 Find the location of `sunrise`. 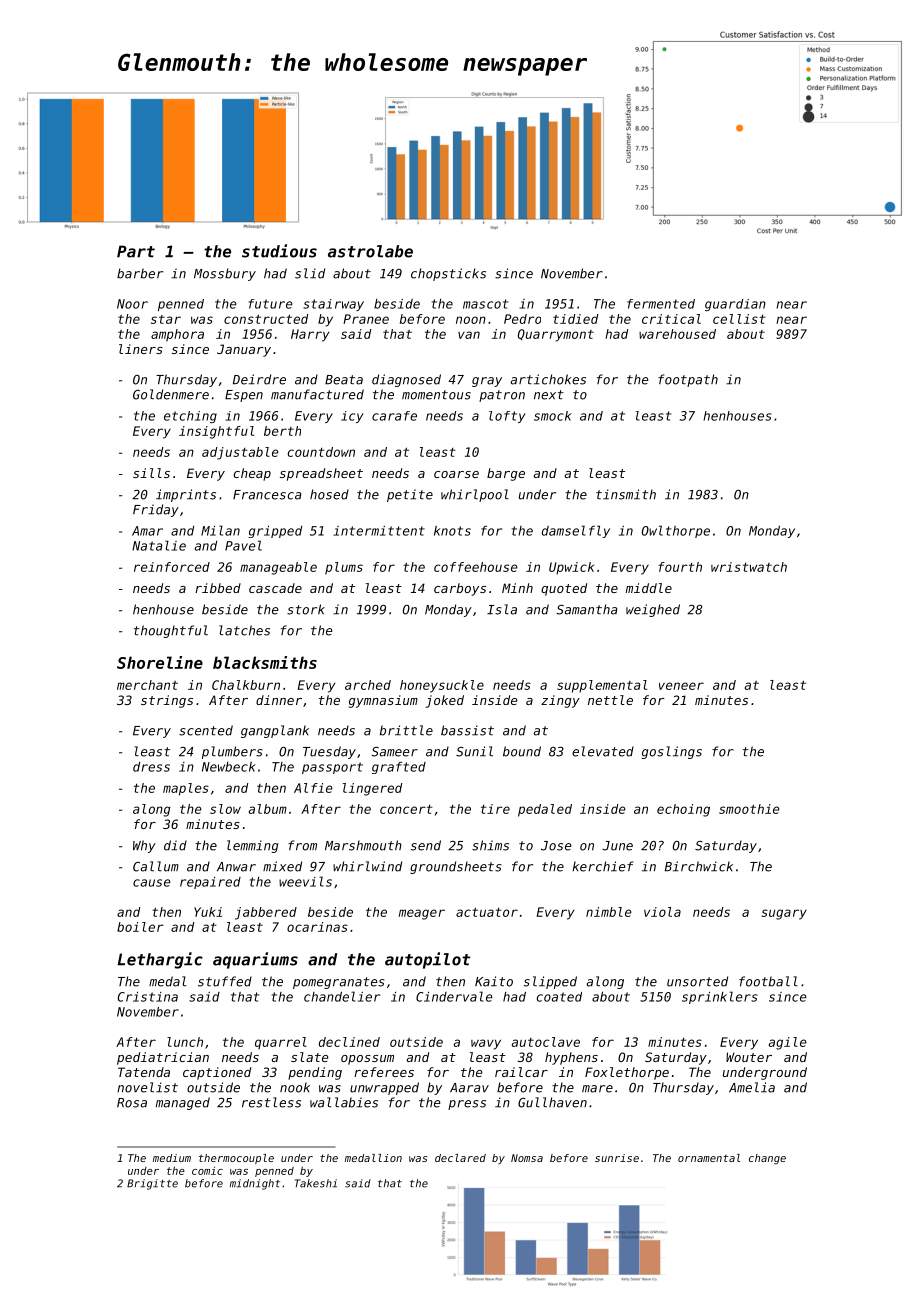

sunrise is located at coordinates (617, 1158).
